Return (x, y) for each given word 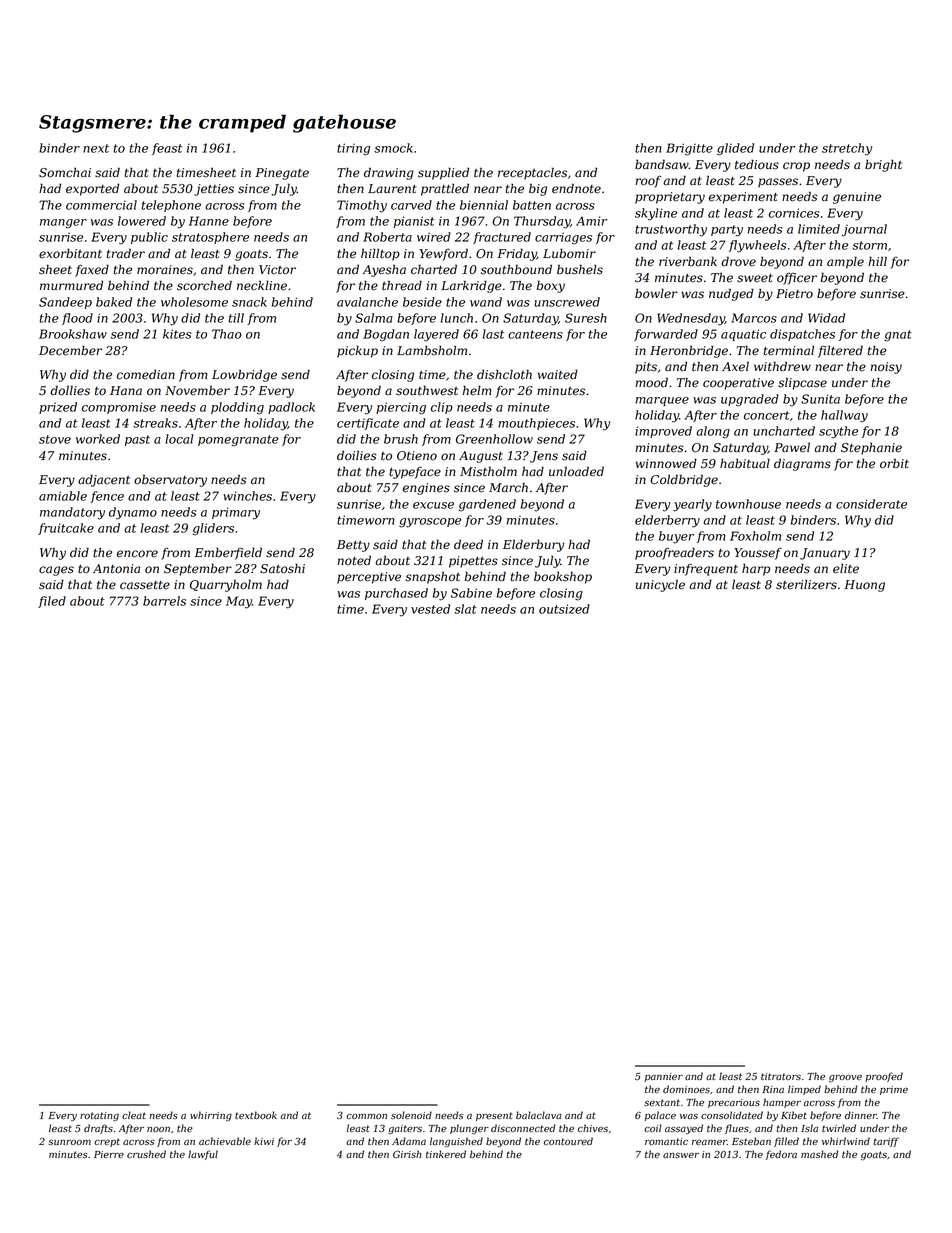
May (239, 602)
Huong (864, 586)
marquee (662, 401)
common (366, 1116)
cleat (134, 1115)
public (149, 238)
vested (430, 609)
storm (869, 245)
